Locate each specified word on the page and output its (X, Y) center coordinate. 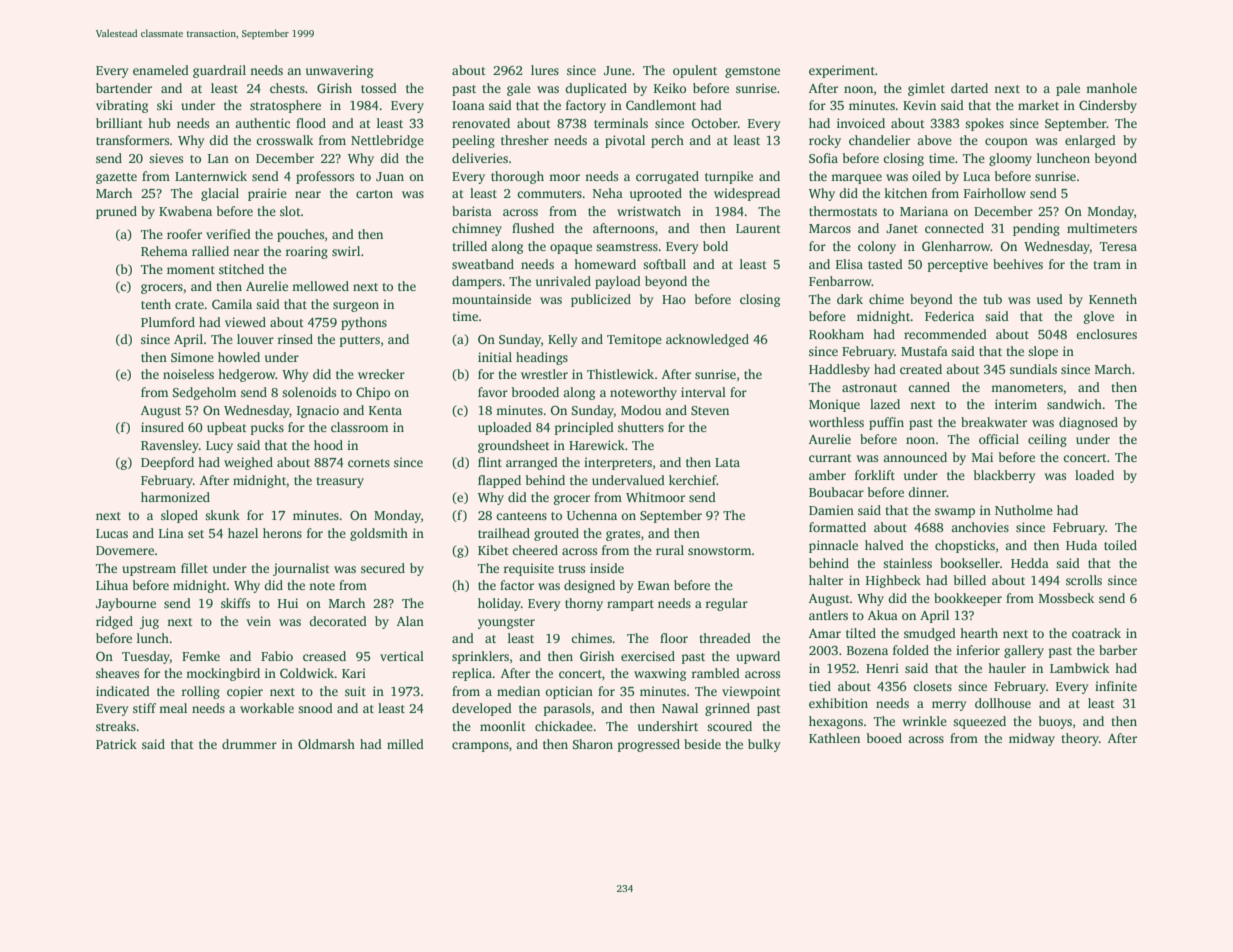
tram (1107, 265)
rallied (210, 251)
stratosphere (285, 106)
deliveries (480, 158)
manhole (1111, 88)
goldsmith (379, 534)
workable (267, 708)
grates (623, 535)
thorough (517, 177)
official (999, 439)
